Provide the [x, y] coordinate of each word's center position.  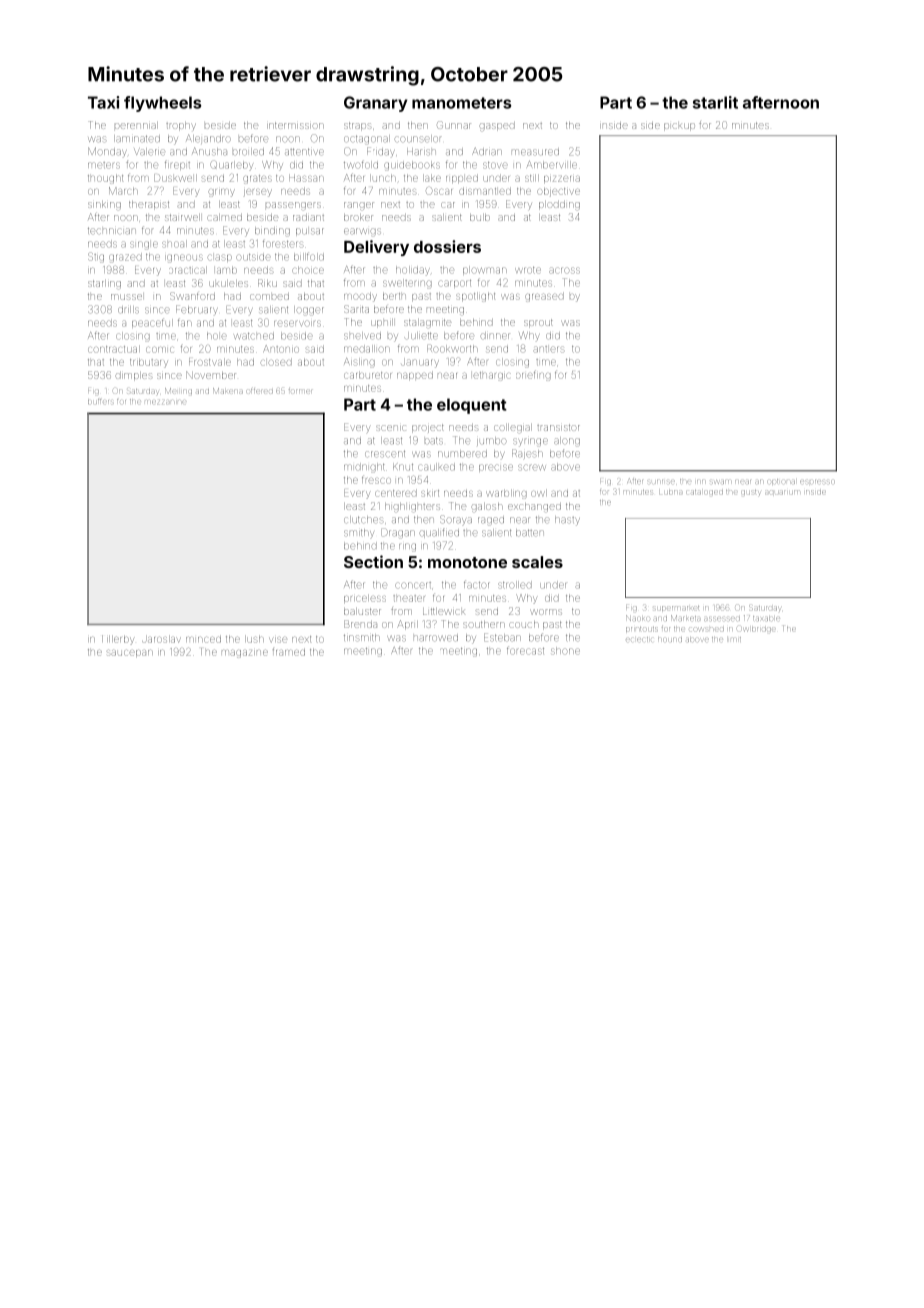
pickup [679, 127]
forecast [525, 650]
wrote [528, 270]
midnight [364, 467]
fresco [376, 480]
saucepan [130, 653]
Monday [107, 151]
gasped [497, 126]
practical [188, 270]
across [564, 271]
